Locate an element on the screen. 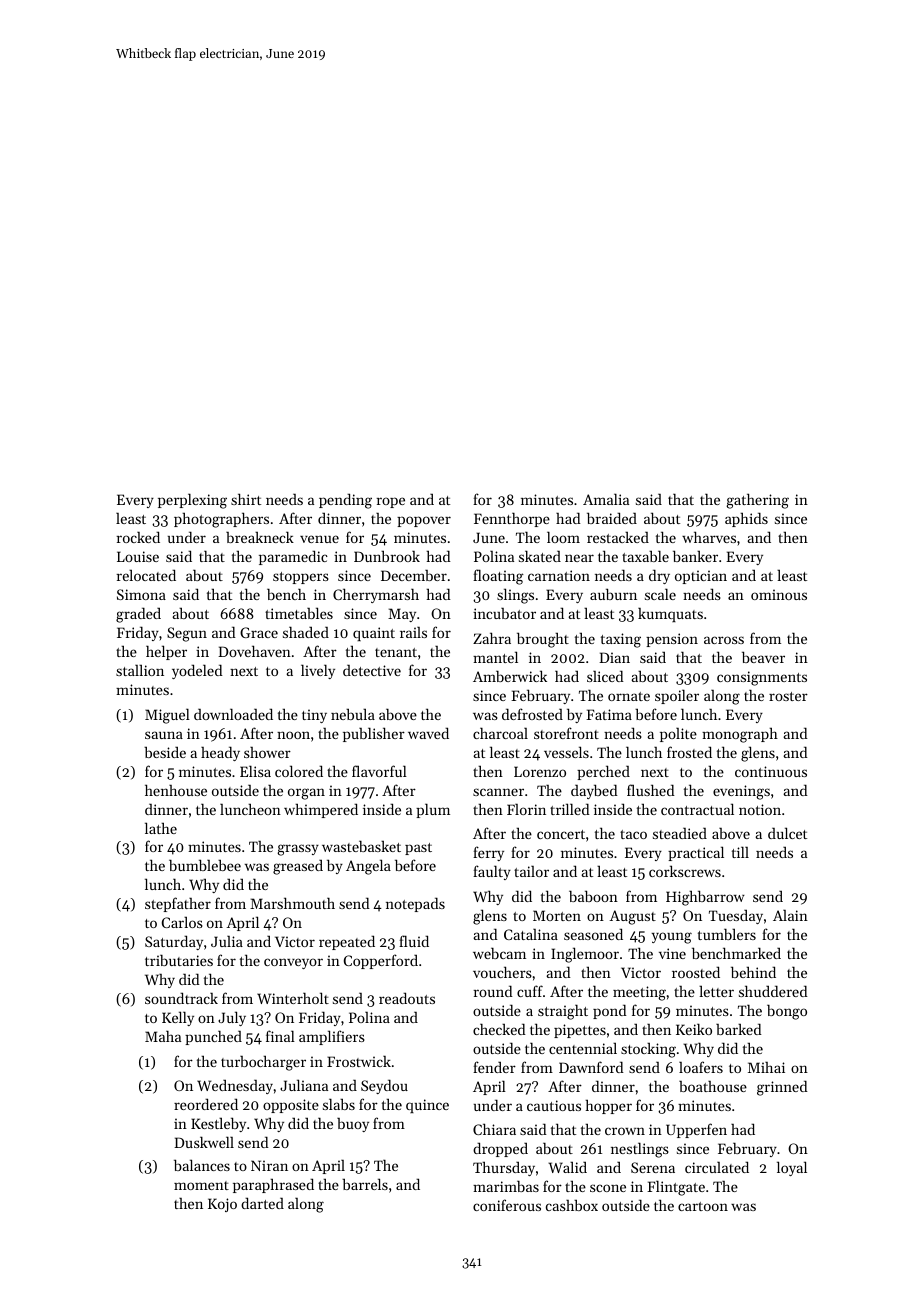  wharves is located at coordinates (709, 537).
